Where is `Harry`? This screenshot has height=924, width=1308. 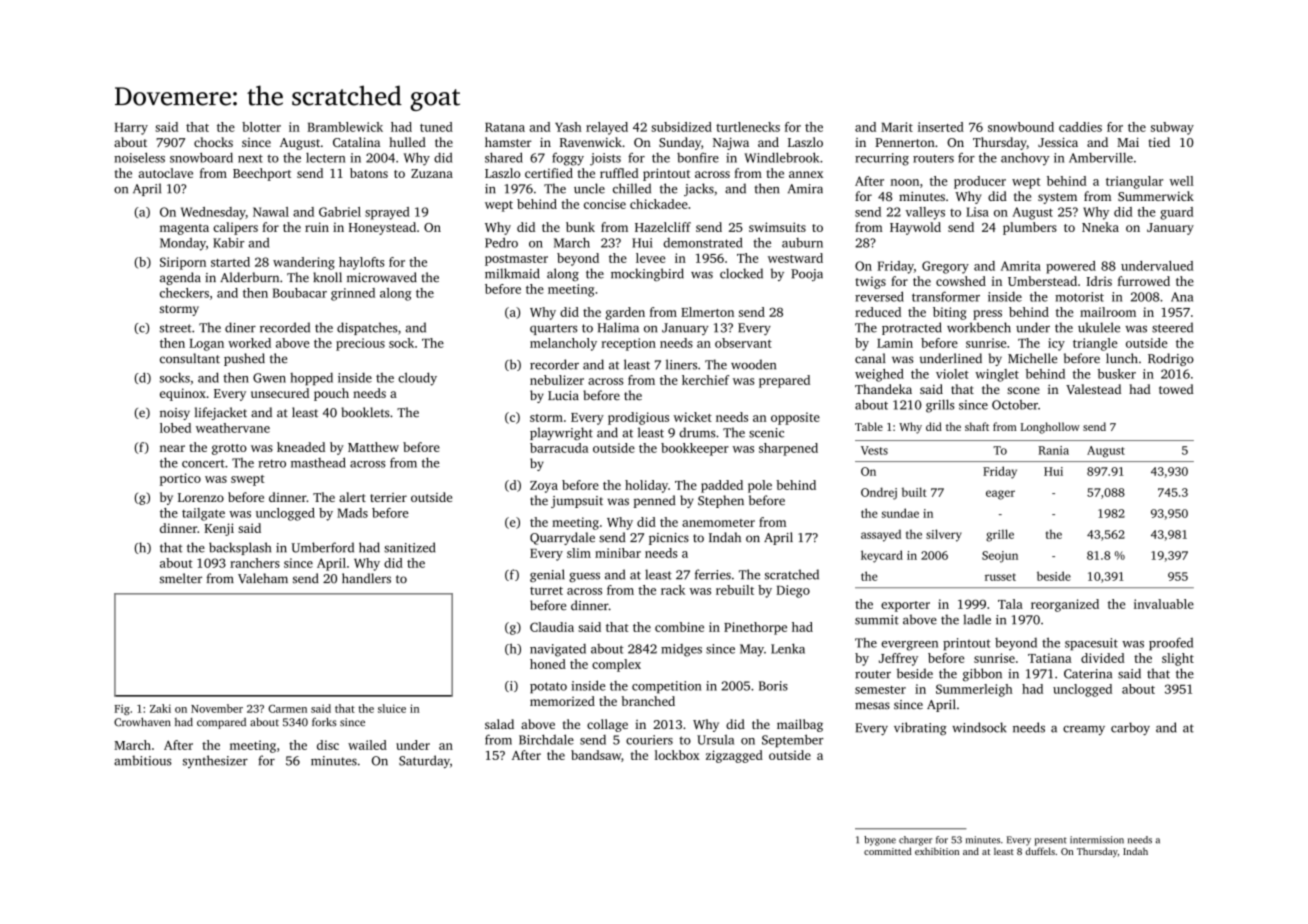 Harry is located at coordinates (131, 129).
